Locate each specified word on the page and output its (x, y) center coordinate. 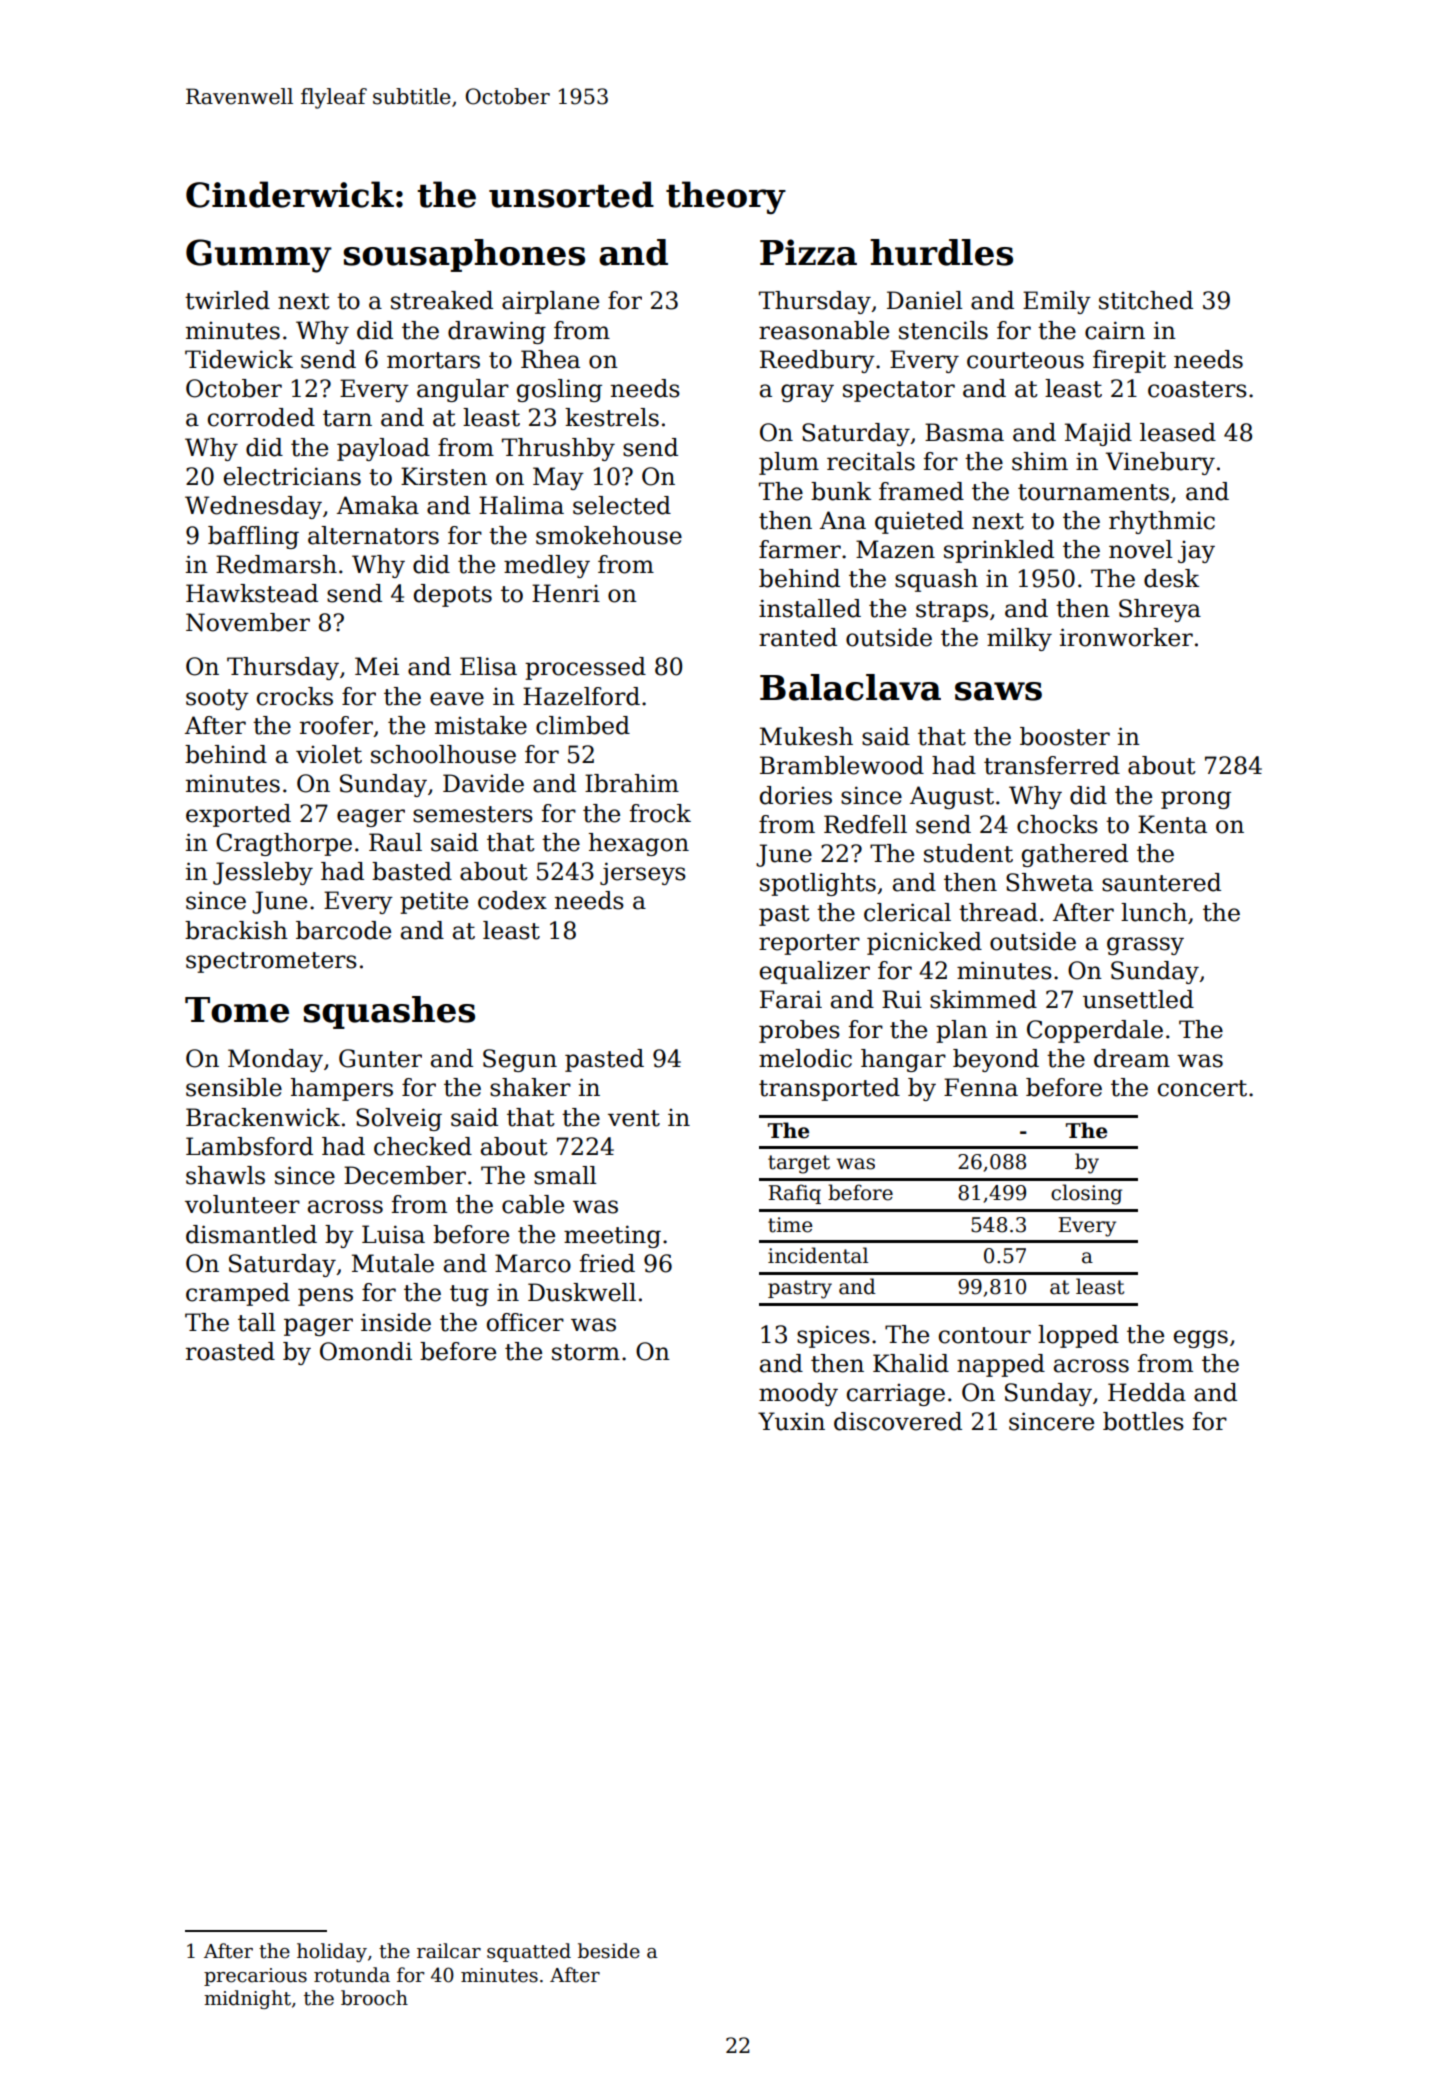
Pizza (808, 252)
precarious (255, 1977)
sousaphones (464, 255)
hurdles (941, 252)
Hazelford (581, 696)
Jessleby (263, 873)
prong (1196, 800)
